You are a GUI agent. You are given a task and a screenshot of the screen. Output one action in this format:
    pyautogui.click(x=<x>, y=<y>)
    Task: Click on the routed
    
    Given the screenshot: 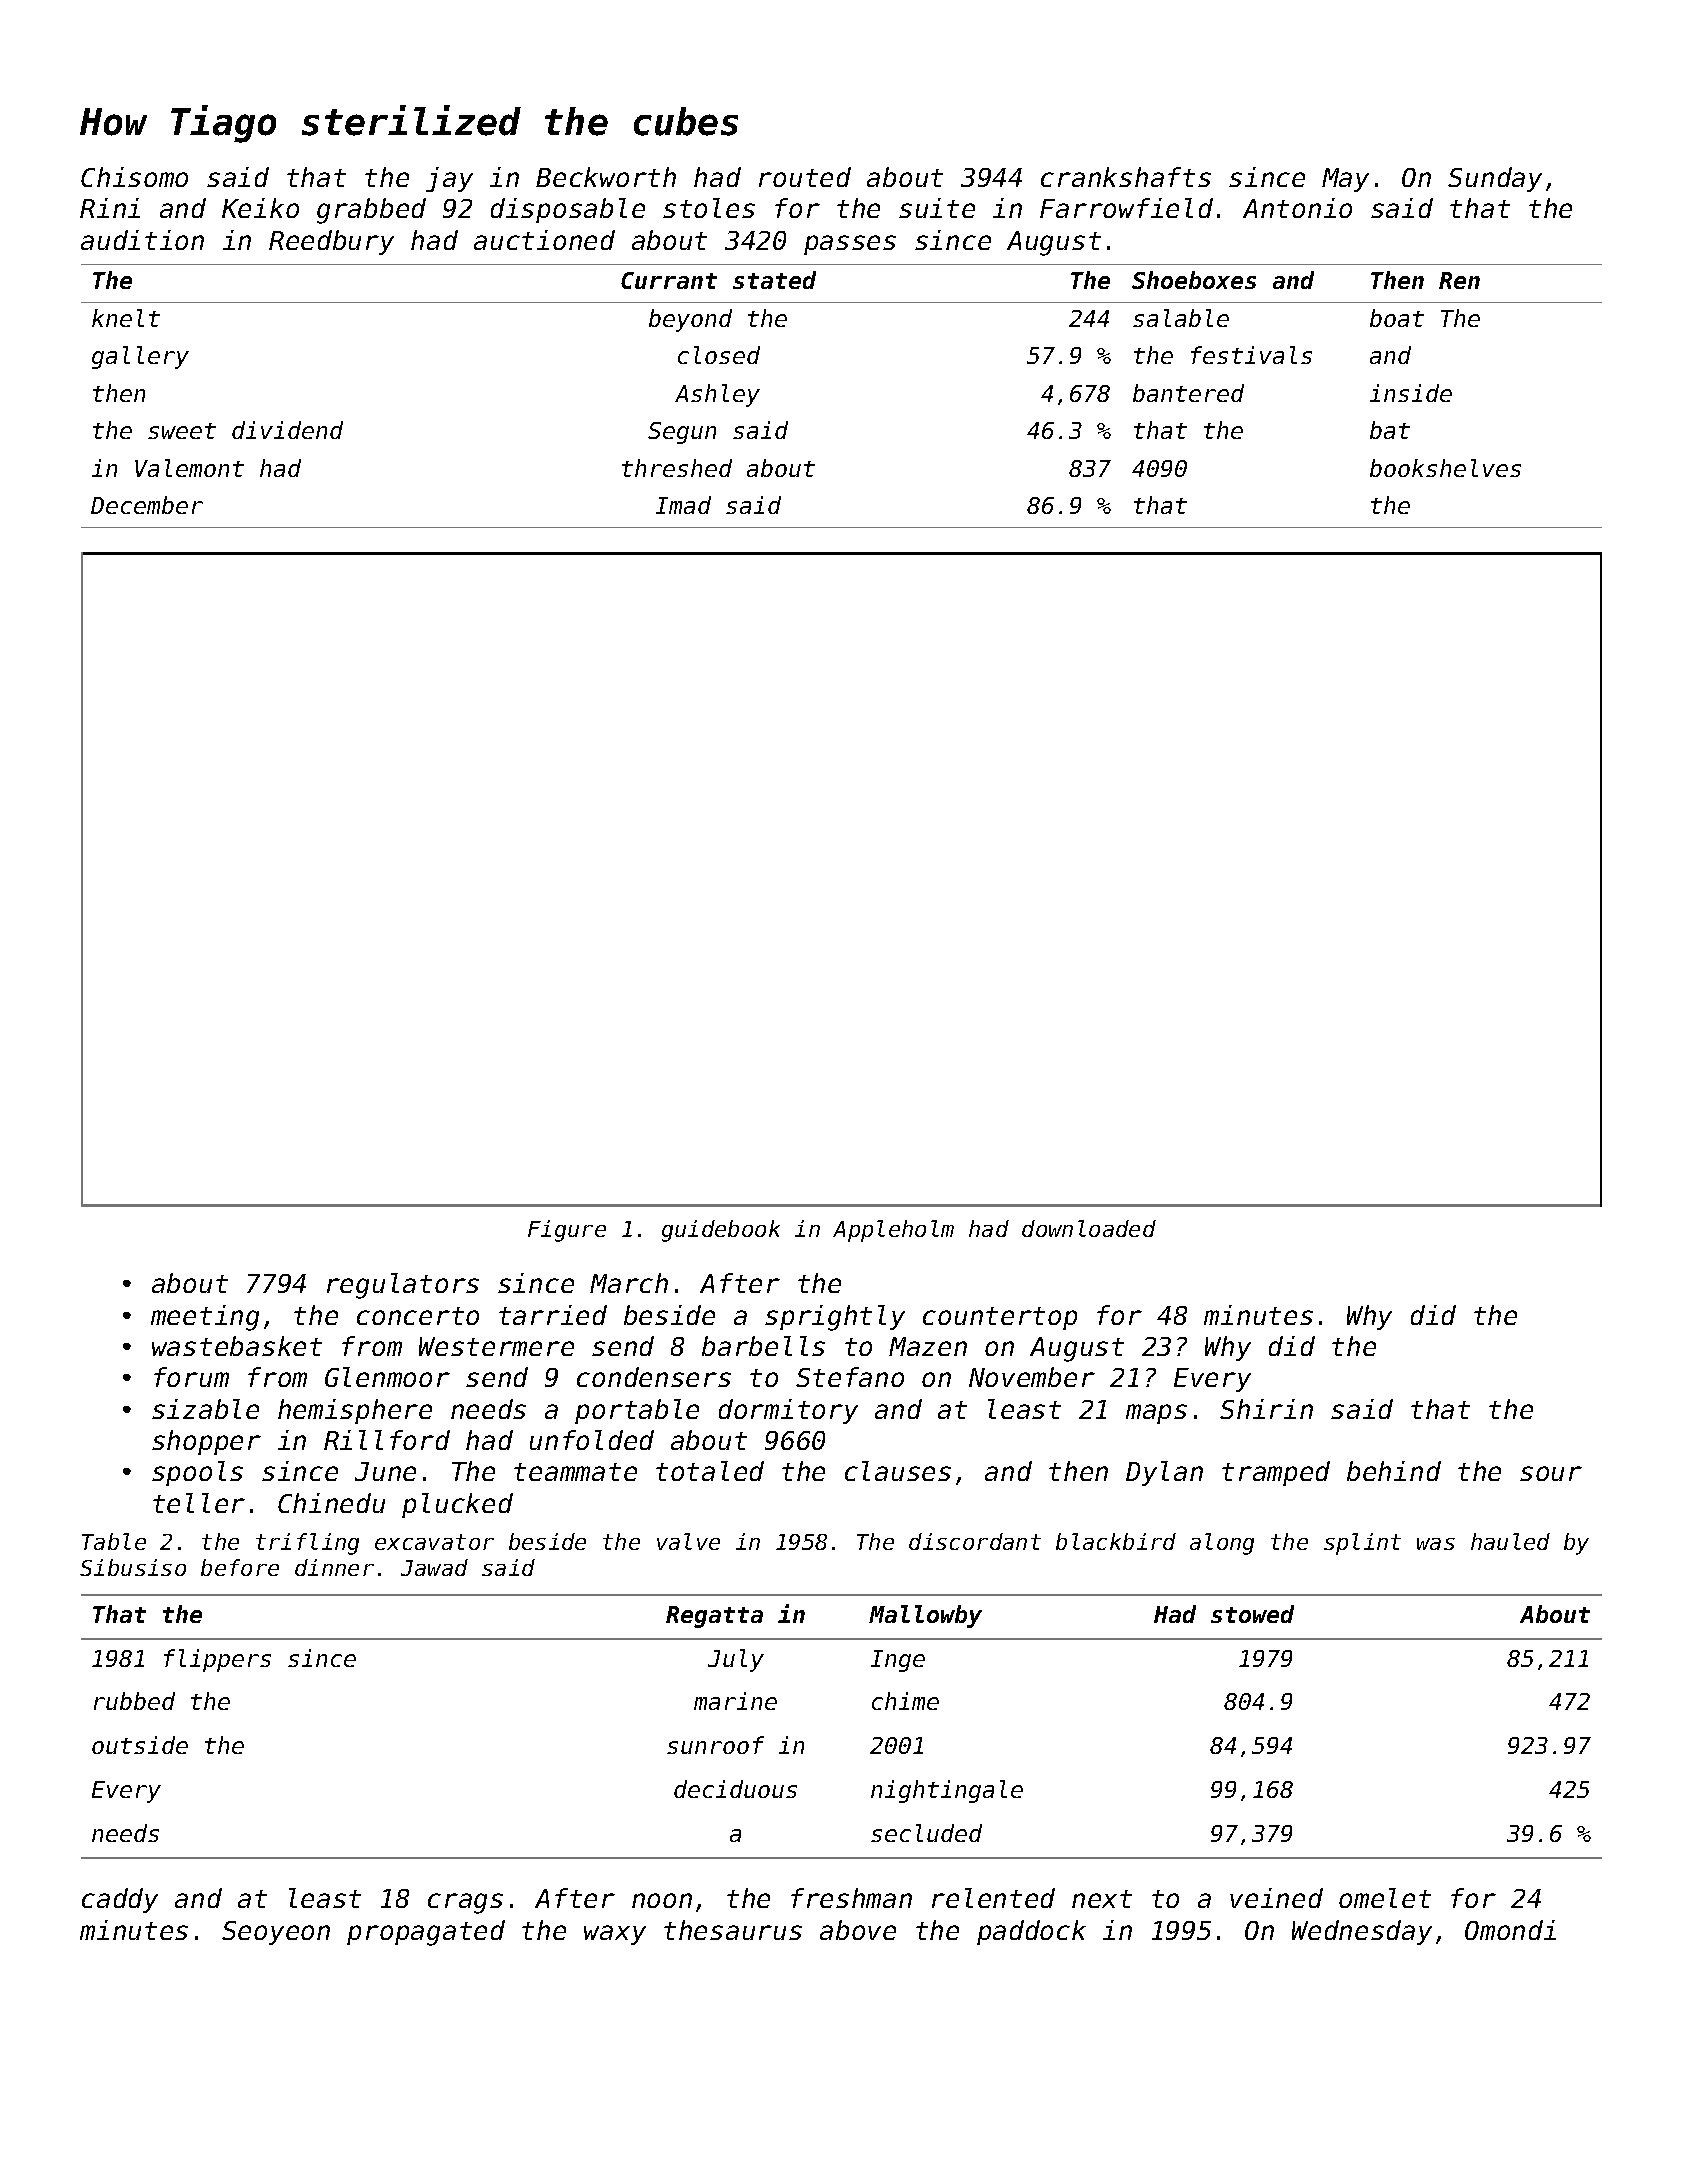 What is the action you would take?
    pyautogui.click(x=805, y=177)
